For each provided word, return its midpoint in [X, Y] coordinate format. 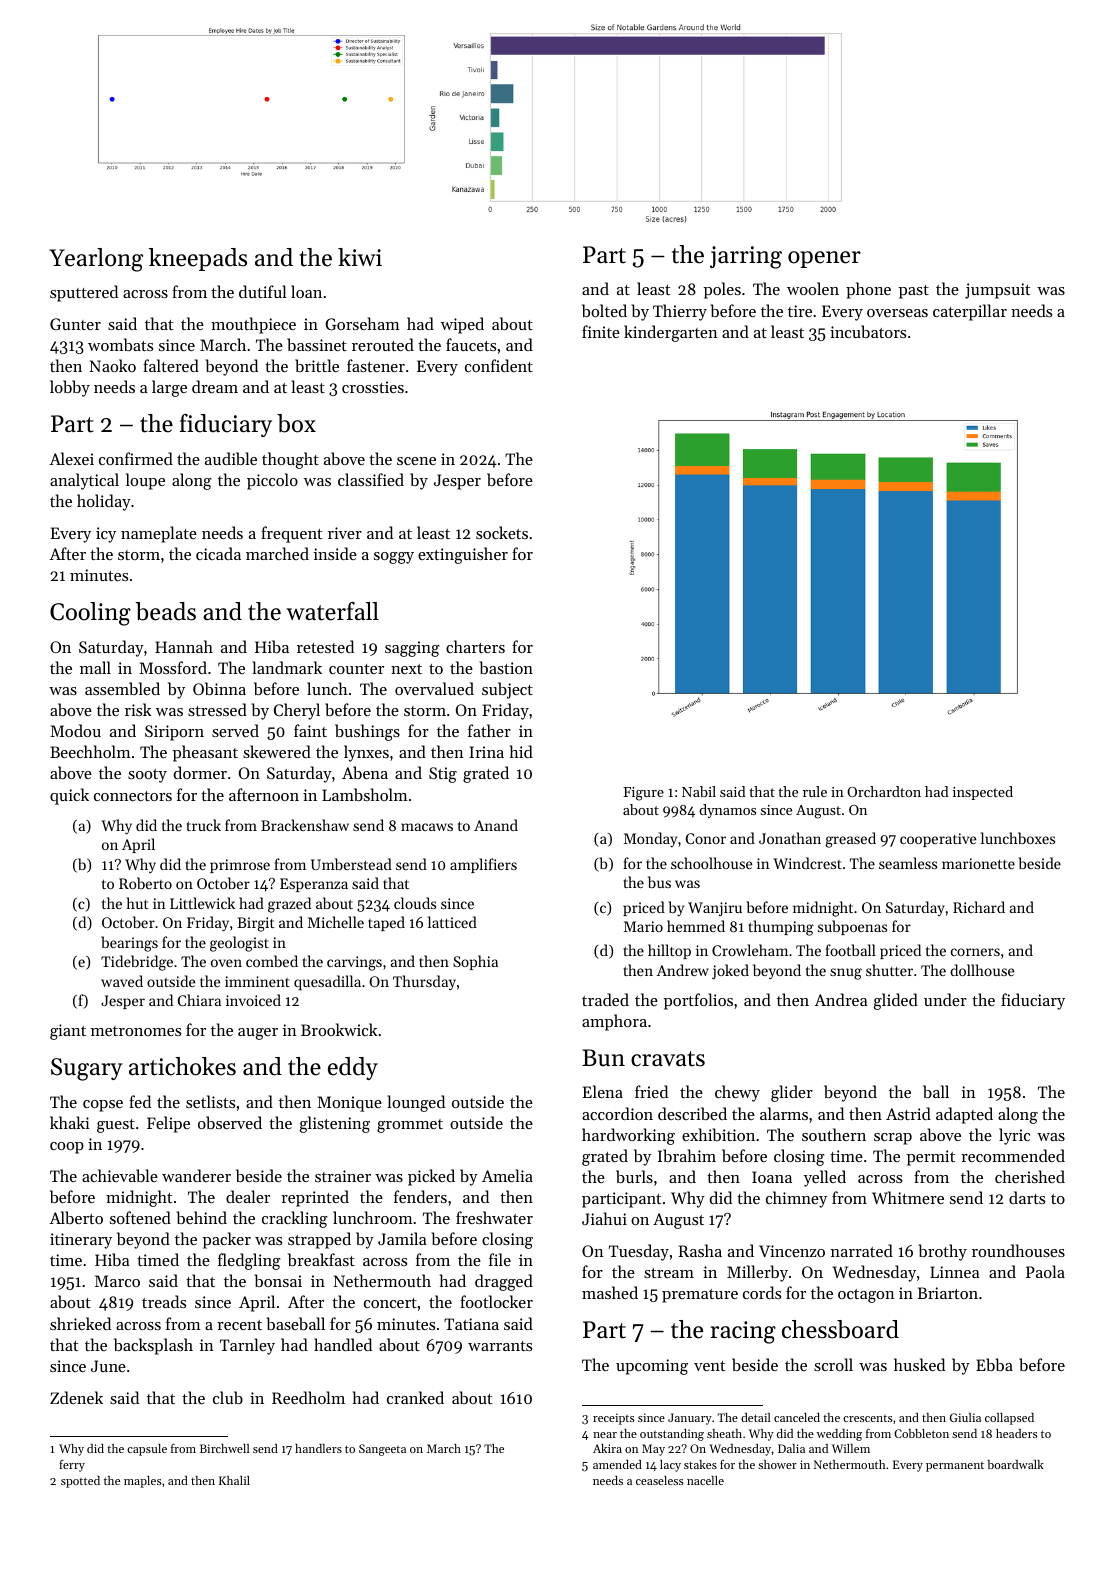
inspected [983, 793]
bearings [129, 944]
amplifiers [483, 865]
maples [143, 1482]
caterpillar [970, 312]
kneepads [198, 259]
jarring [746, 257]
